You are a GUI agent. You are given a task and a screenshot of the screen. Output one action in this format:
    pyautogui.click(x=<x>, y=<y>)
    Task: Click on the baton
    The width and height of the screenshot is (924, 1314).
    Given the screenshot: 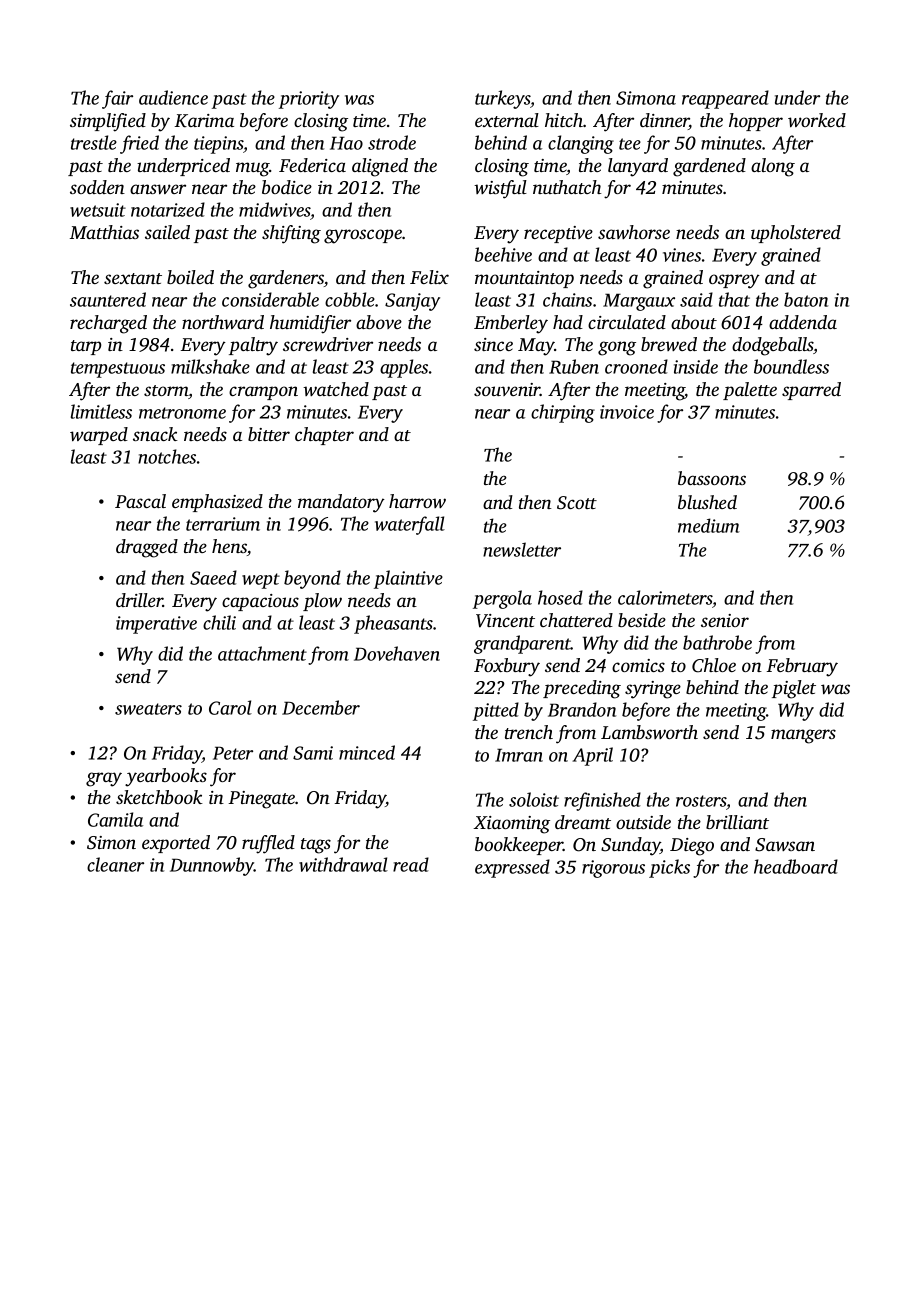 What is the action you would take?
    pyautogui.click(x=806, y=299)
